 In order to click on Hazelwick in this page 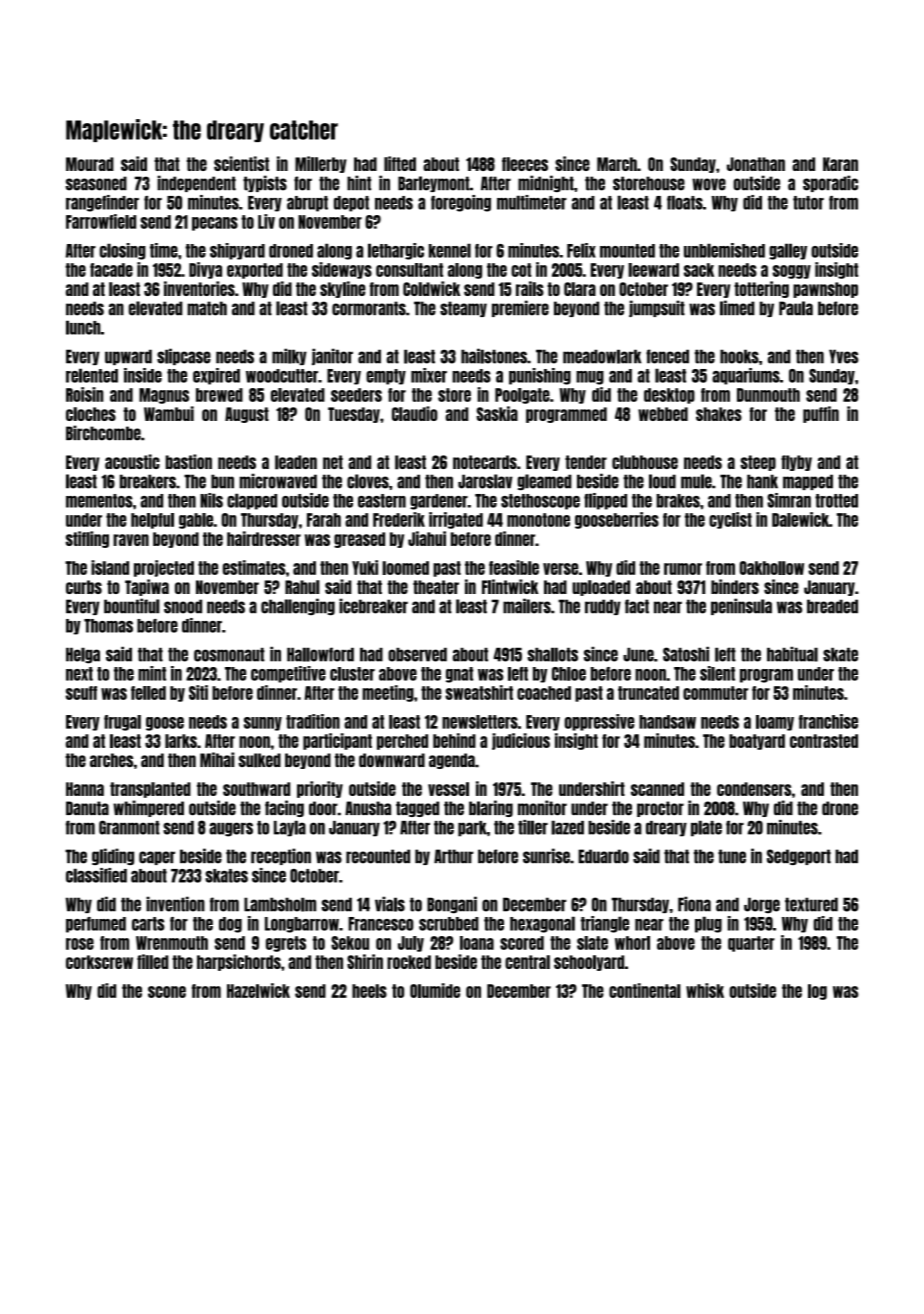, I will do `click(258, 990)`.
